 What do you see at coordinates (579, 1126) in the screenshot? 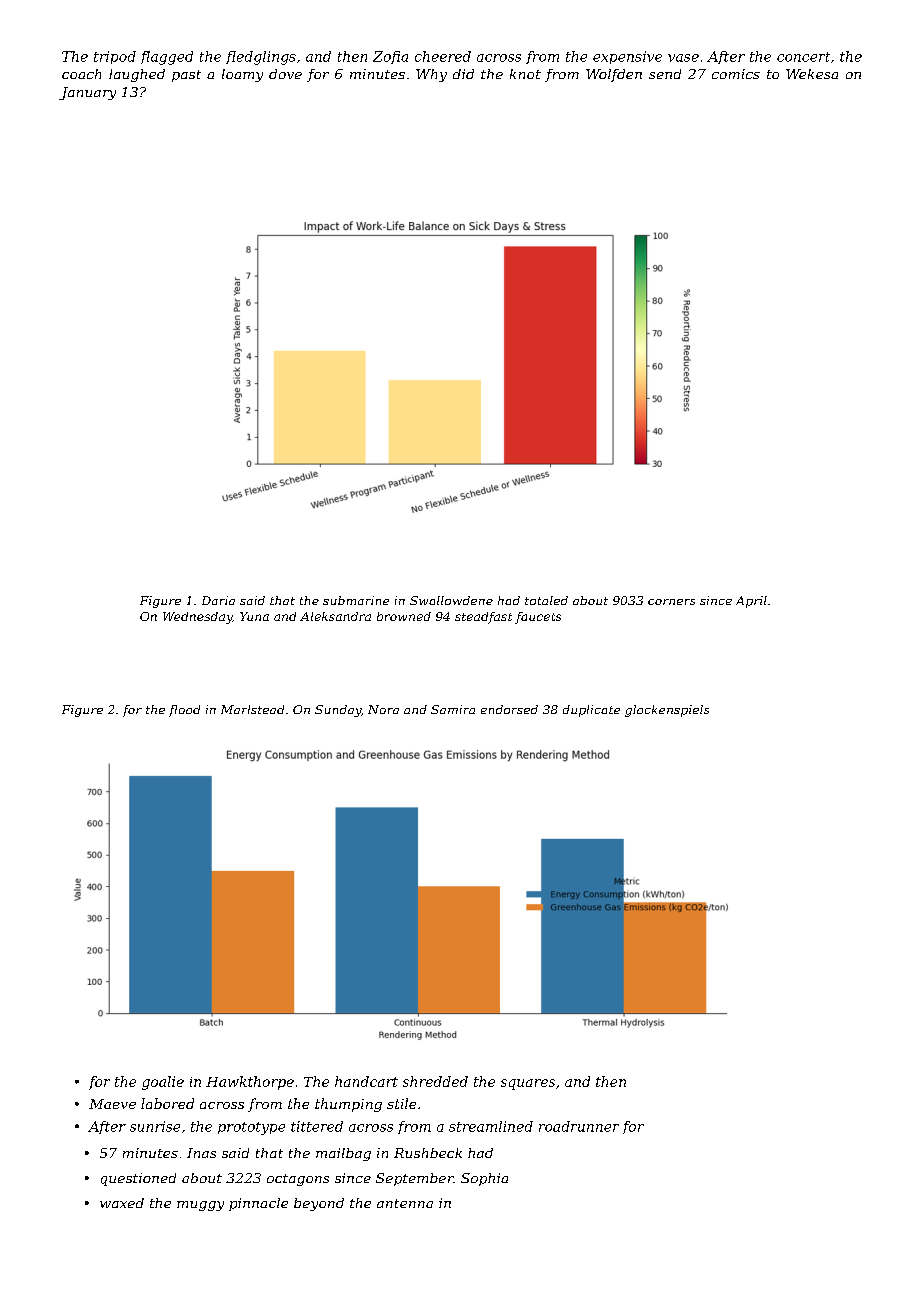
I see `roadrunner` at bounding box center [579, 1126].
